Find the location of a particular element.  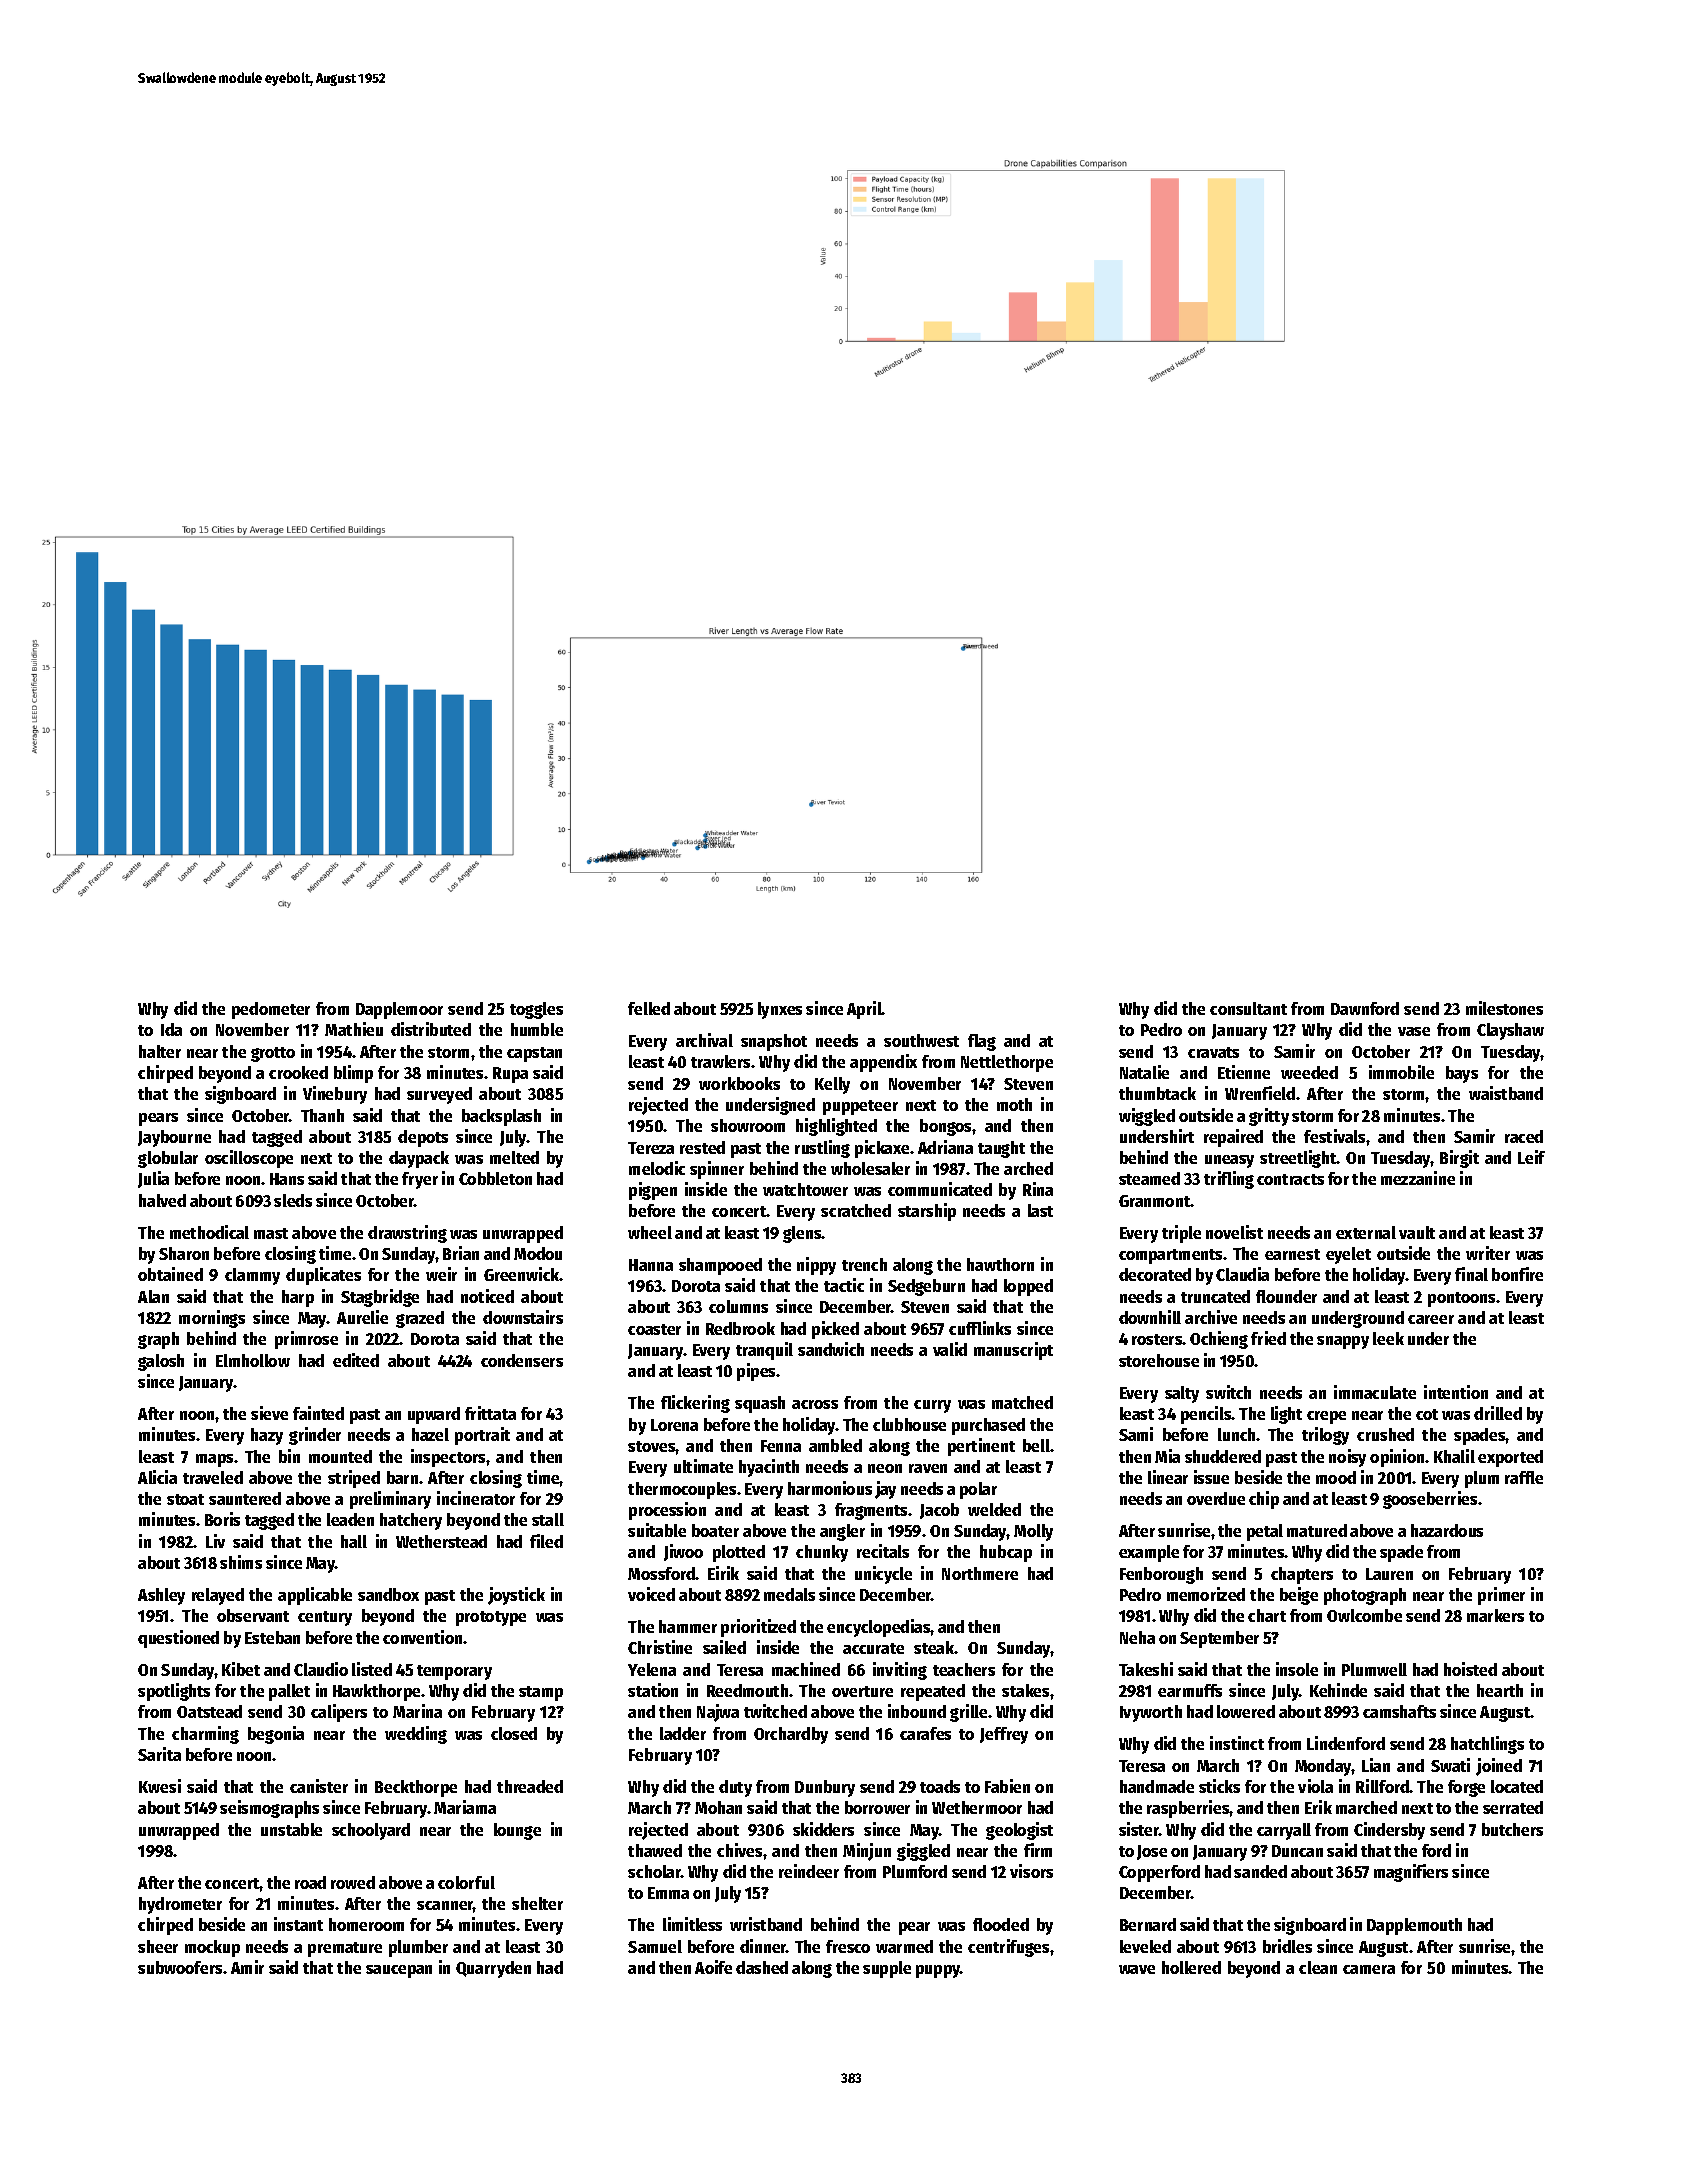

trawlers is located at coordinates (721, 1061).
